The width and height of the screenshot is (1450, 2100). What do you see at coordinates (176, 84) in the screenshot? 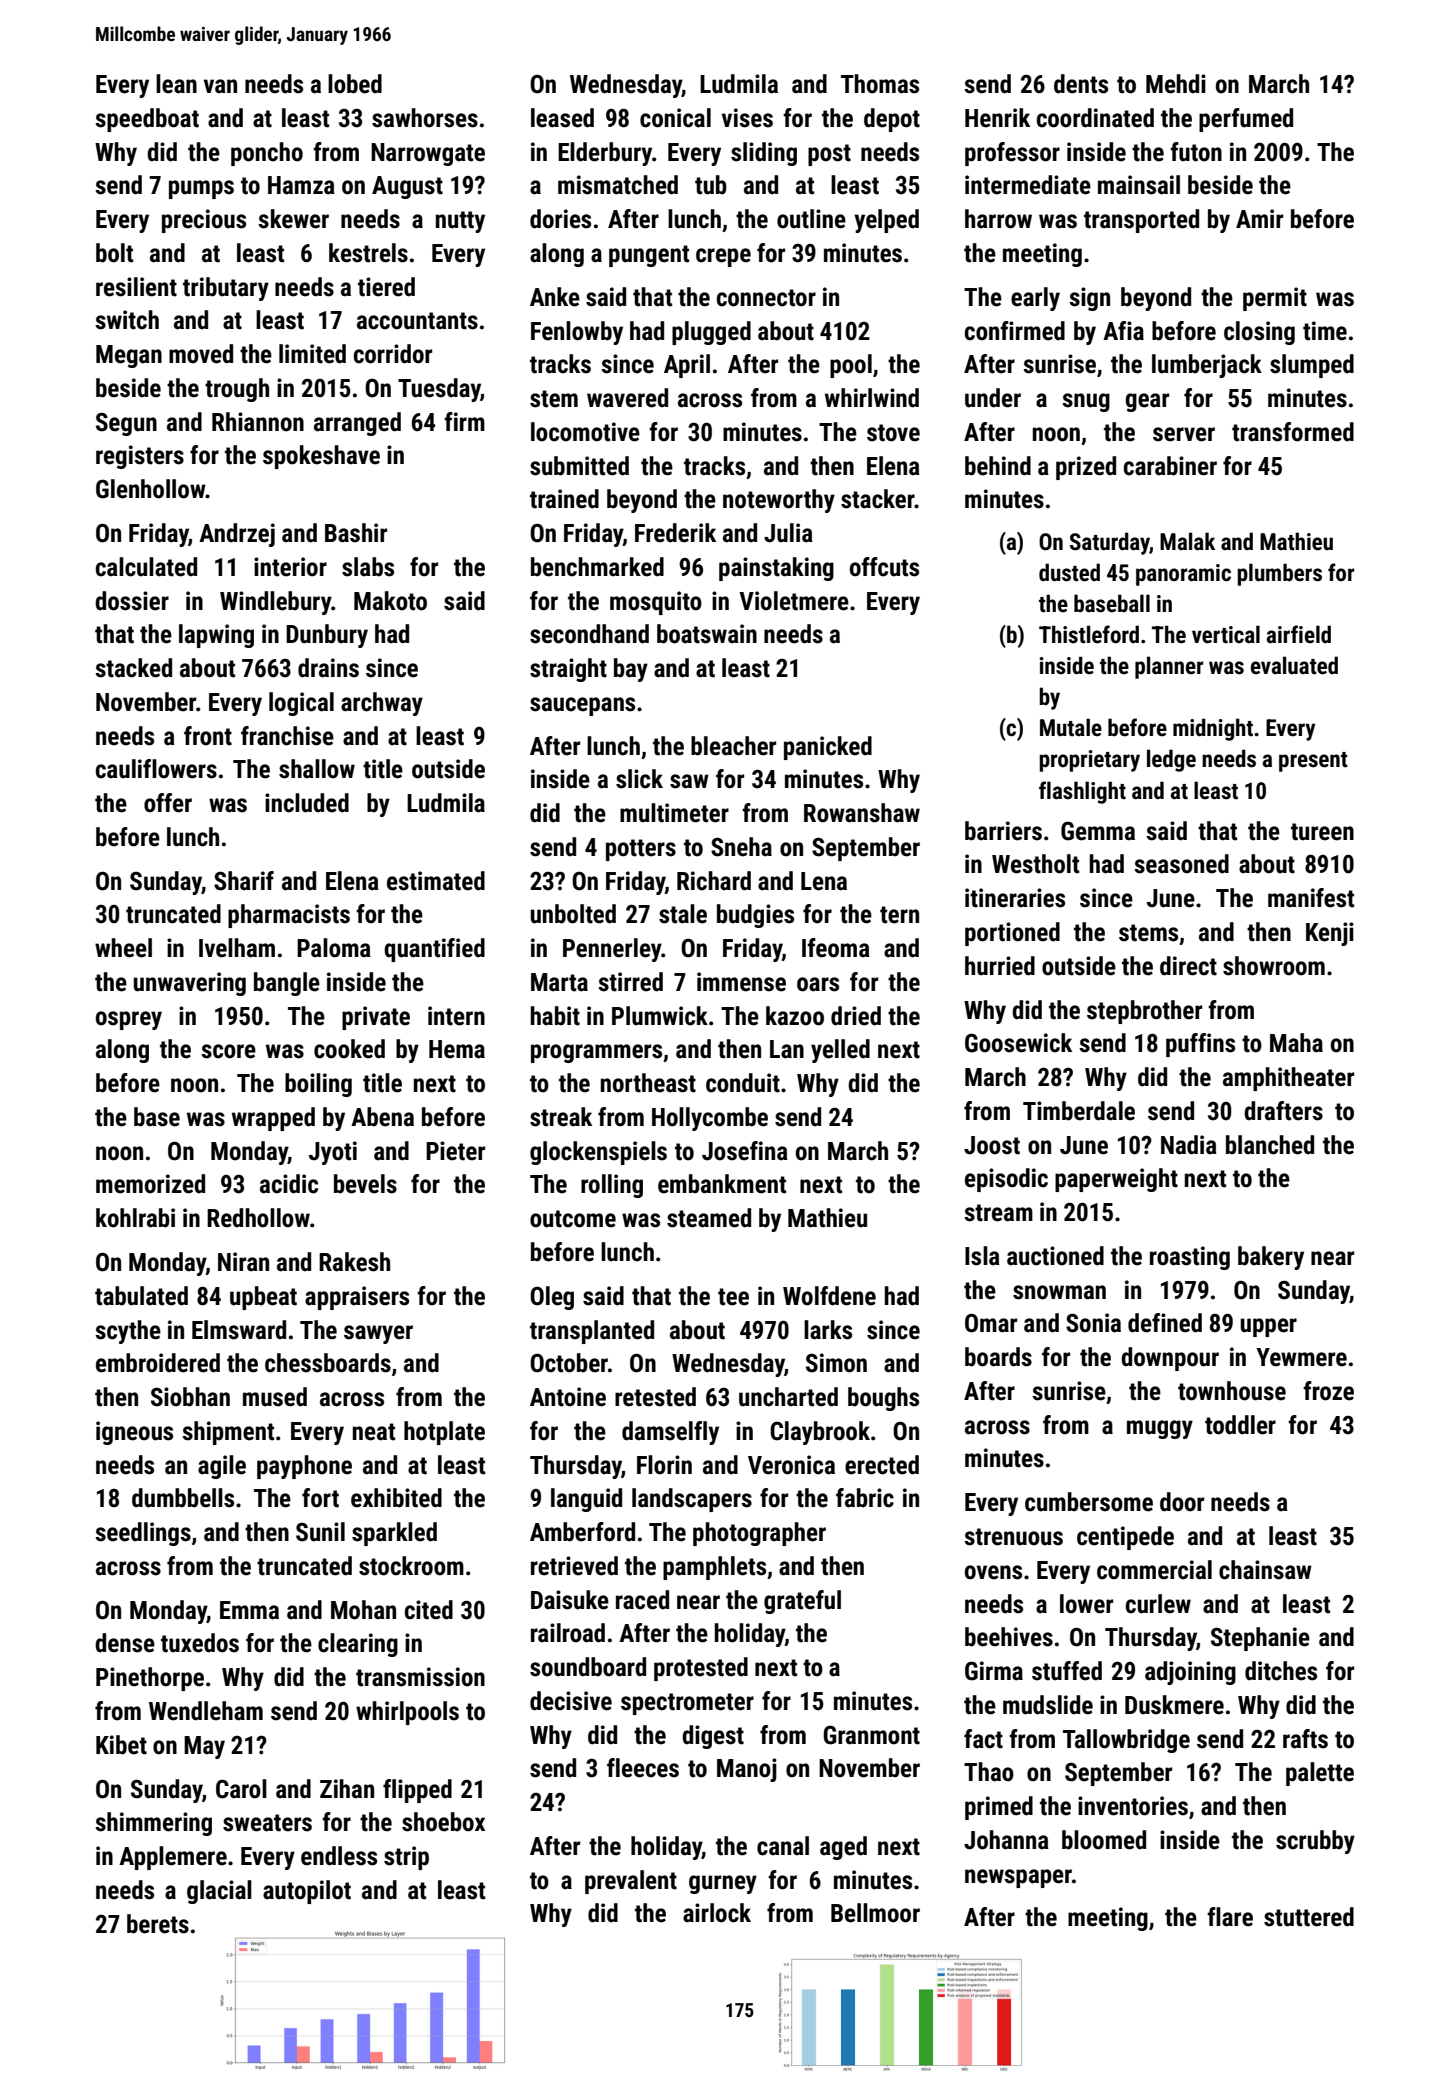
I see `lean` at bounding box center [176, 84].
